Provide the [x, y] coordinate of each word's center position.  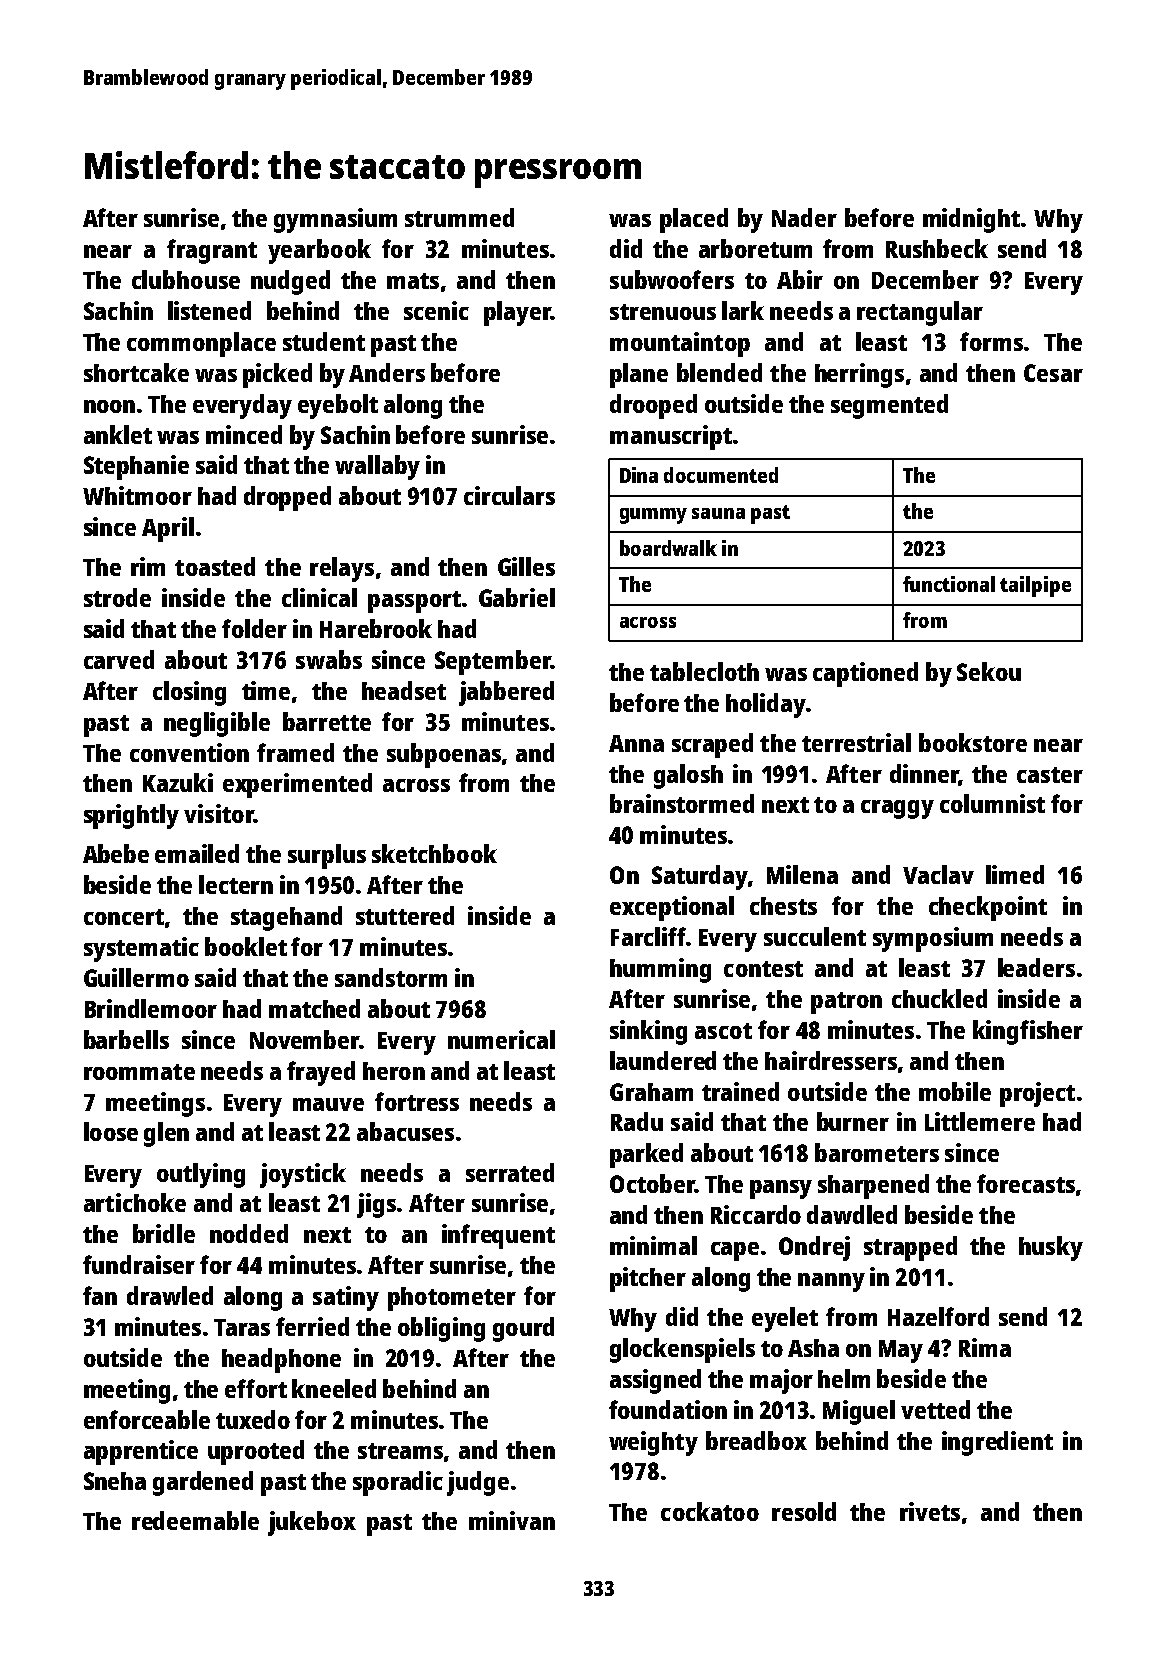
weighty [653, 1443]
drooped [653, 406]
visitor [219, 813]
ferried [312, 1326]
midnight [971, 220]
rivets [930, 1511]
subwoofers [672, 279]
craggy [897, 809]
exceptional [672, 908]
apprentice [141, 1452]
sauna [718, 513]
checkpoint [988, 908]
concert [124, 917]
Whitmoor [137, 495]
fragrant [212, 251]
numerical [501, 1039]
